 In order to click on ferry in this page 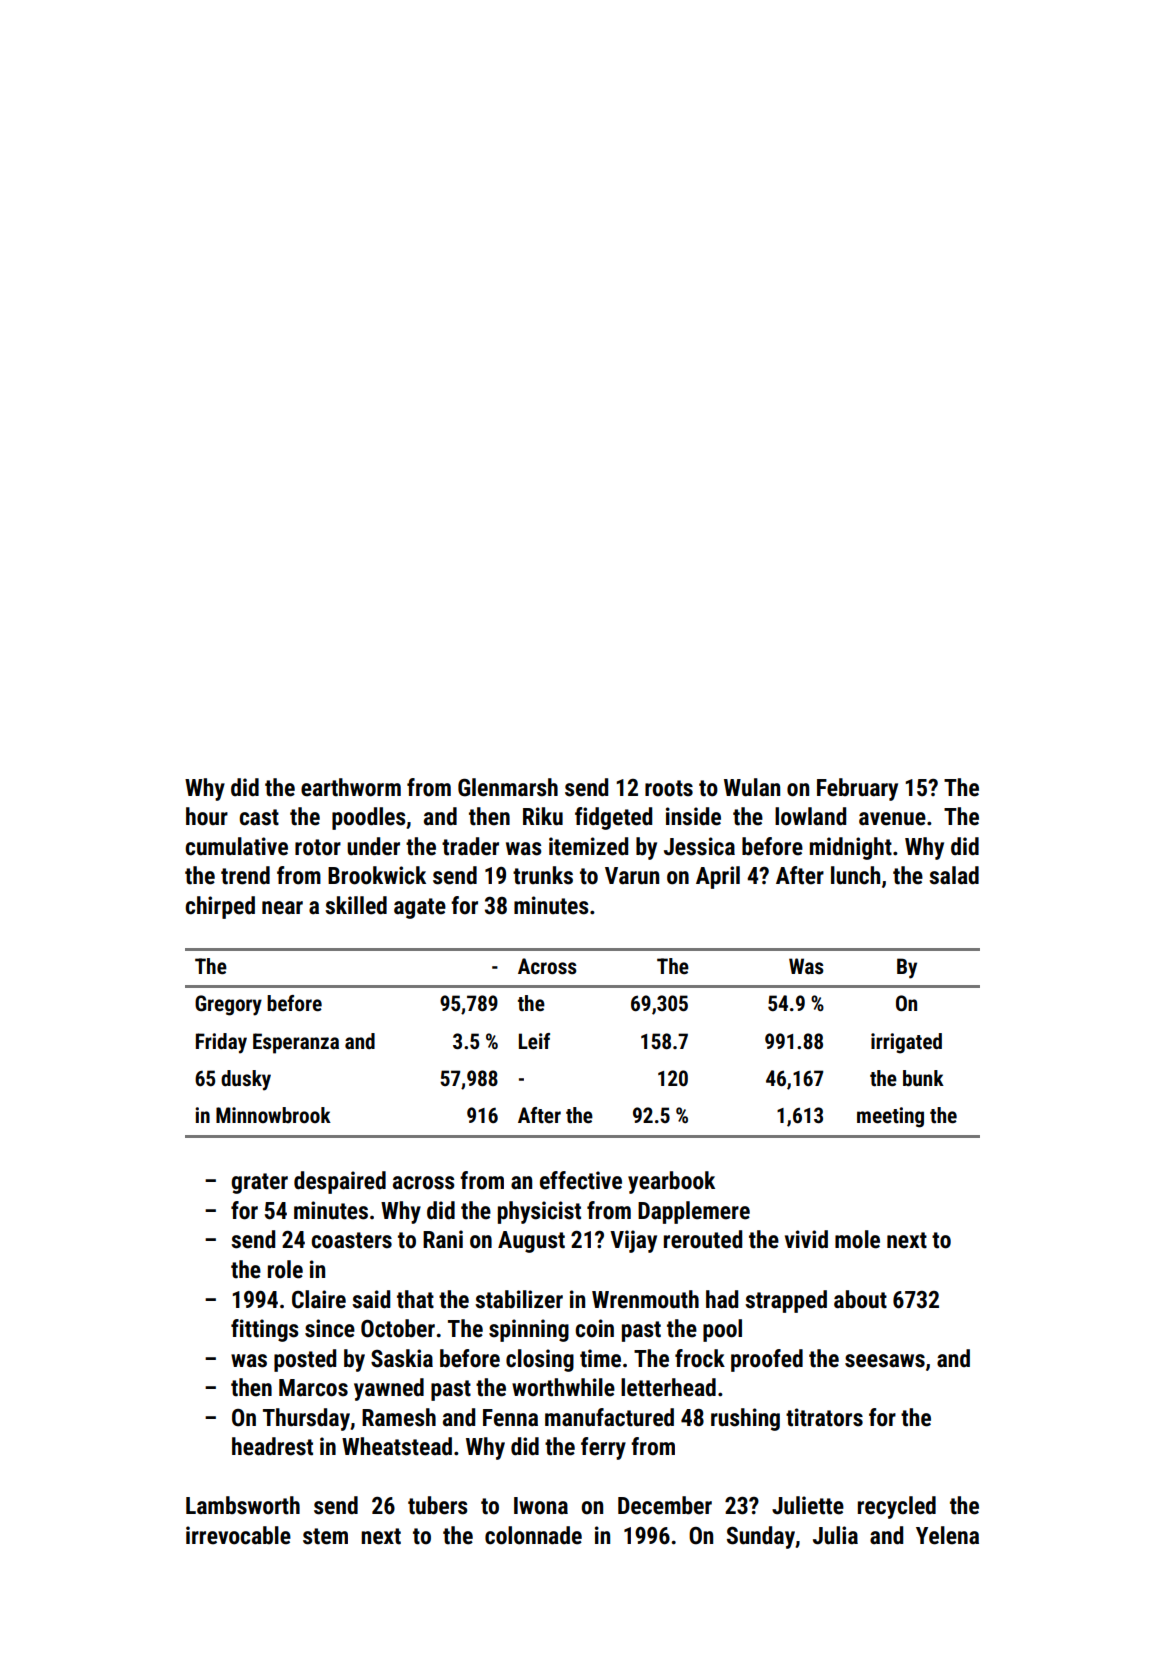, I will do `click(603, 1448)`.
